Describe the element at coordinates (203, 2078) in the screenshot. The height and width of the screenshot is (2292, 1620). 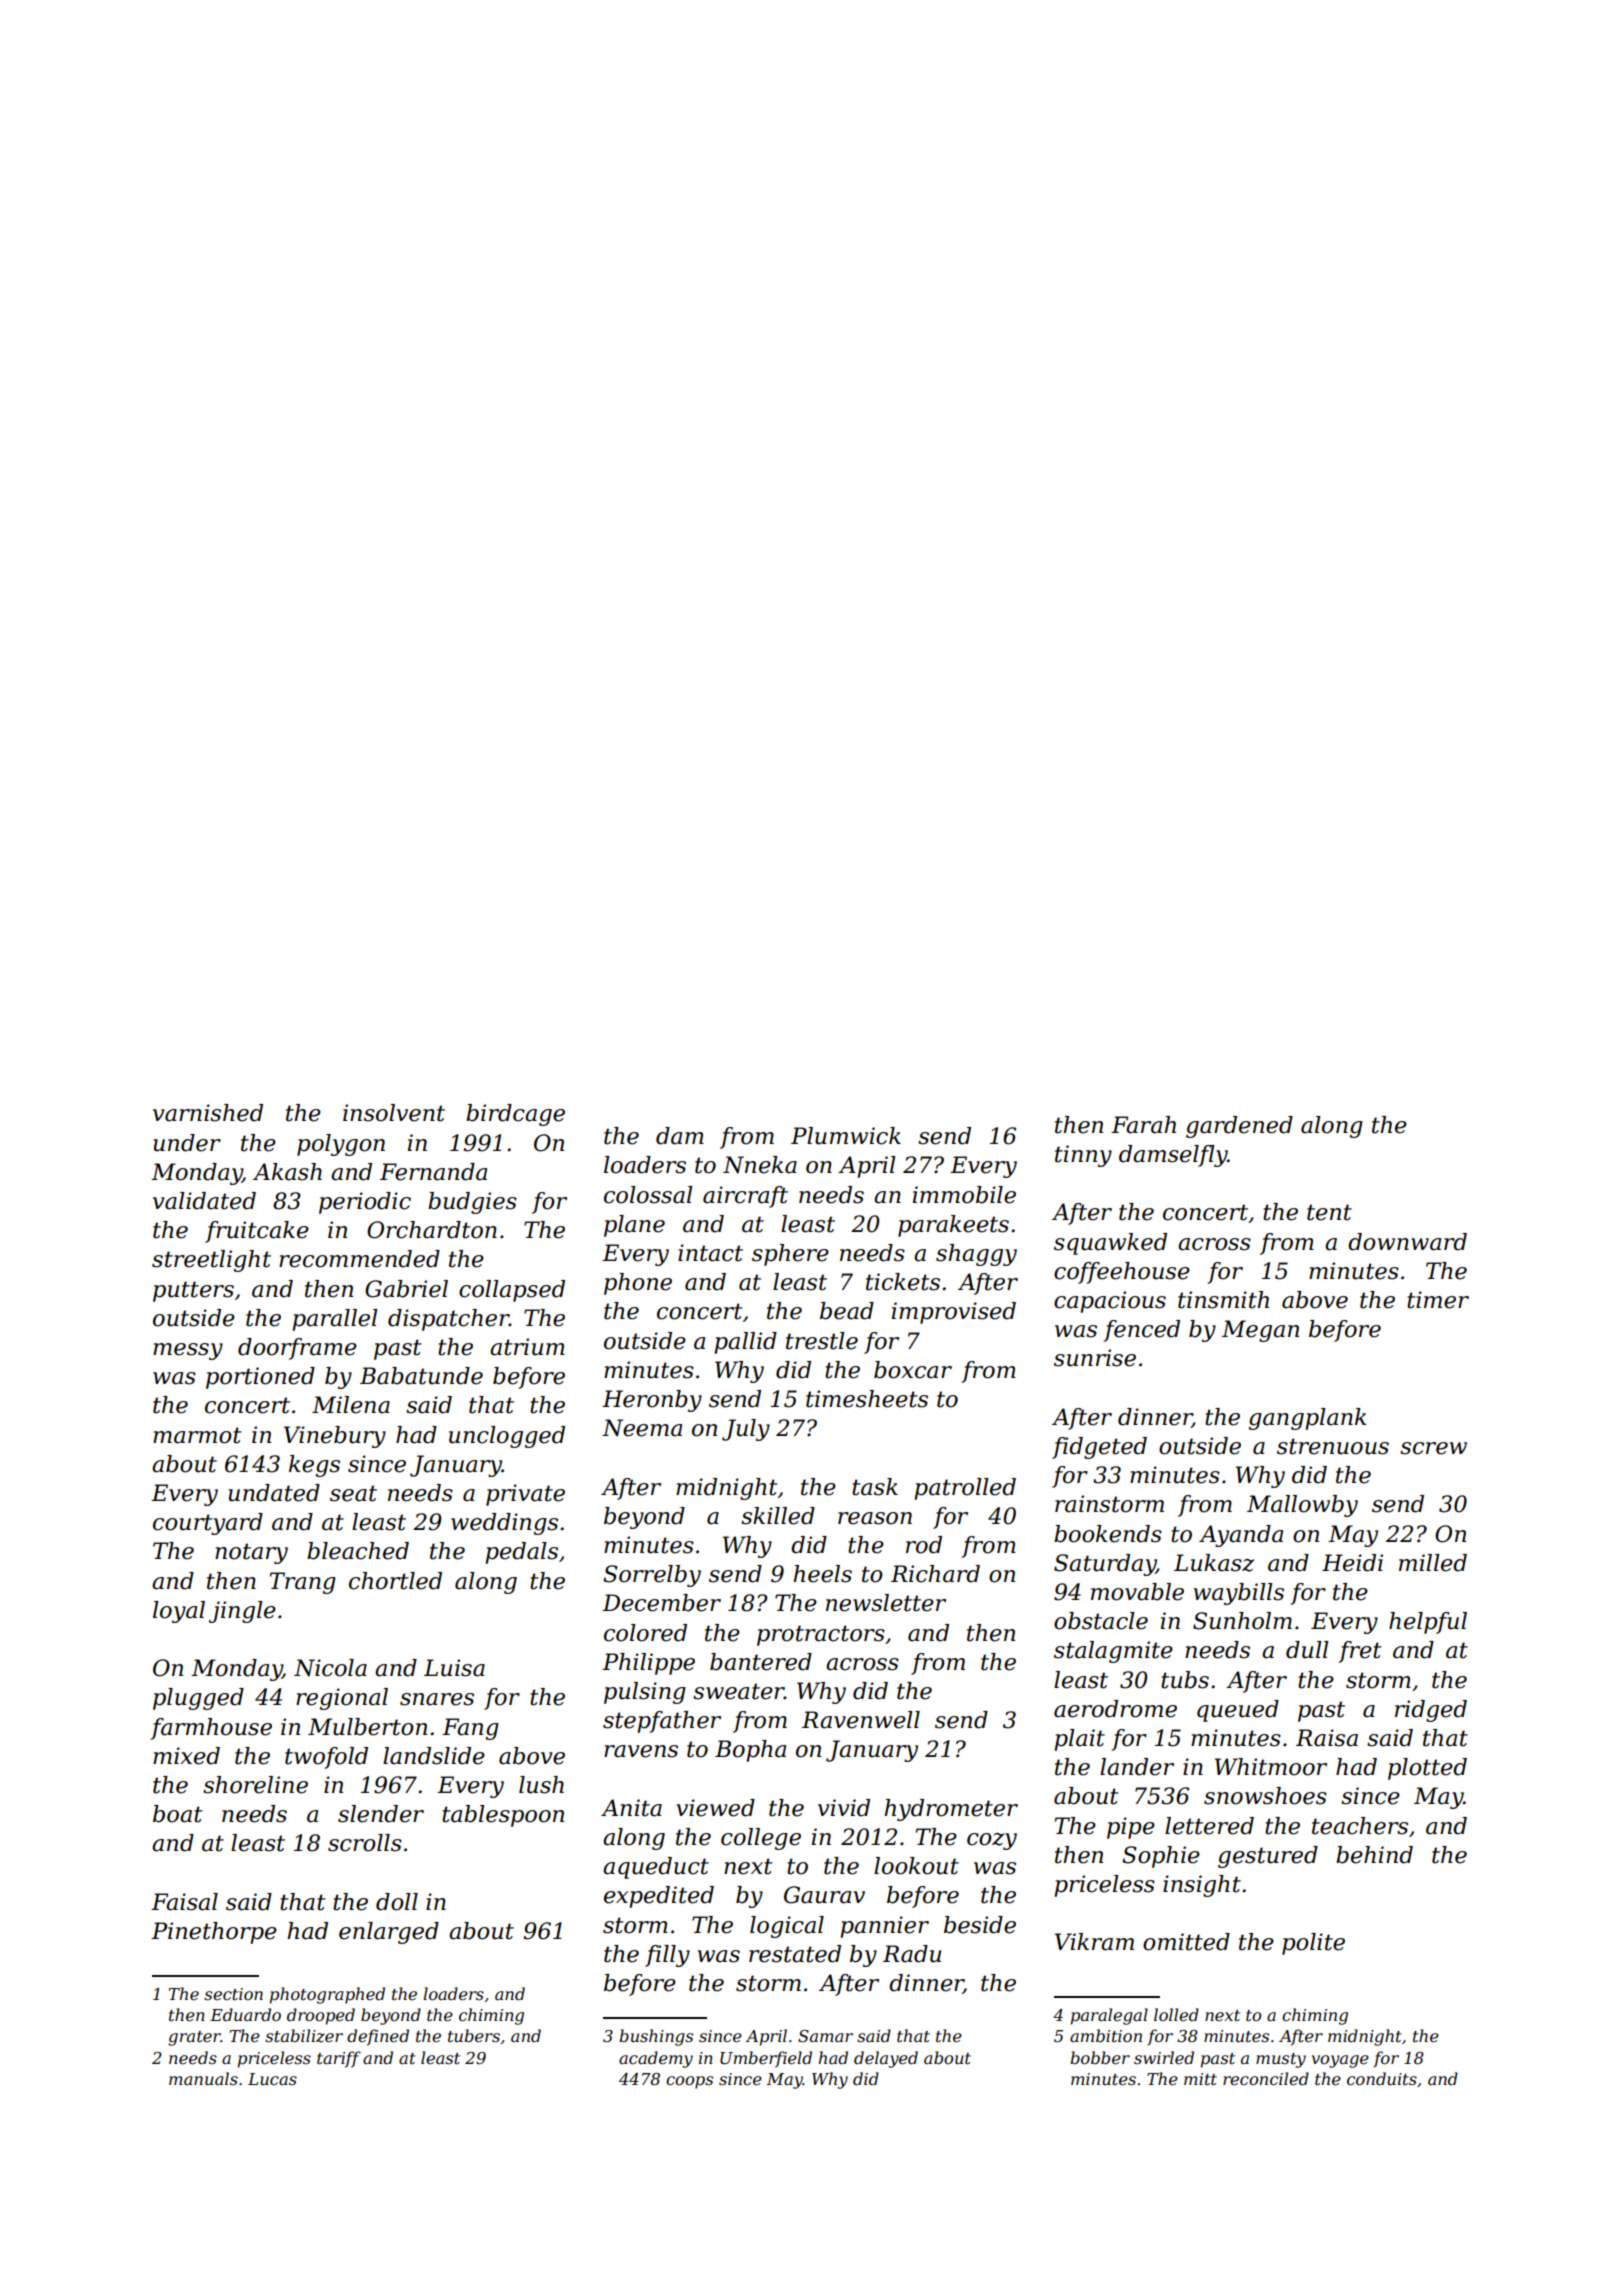
I see `manuals` at that location.
